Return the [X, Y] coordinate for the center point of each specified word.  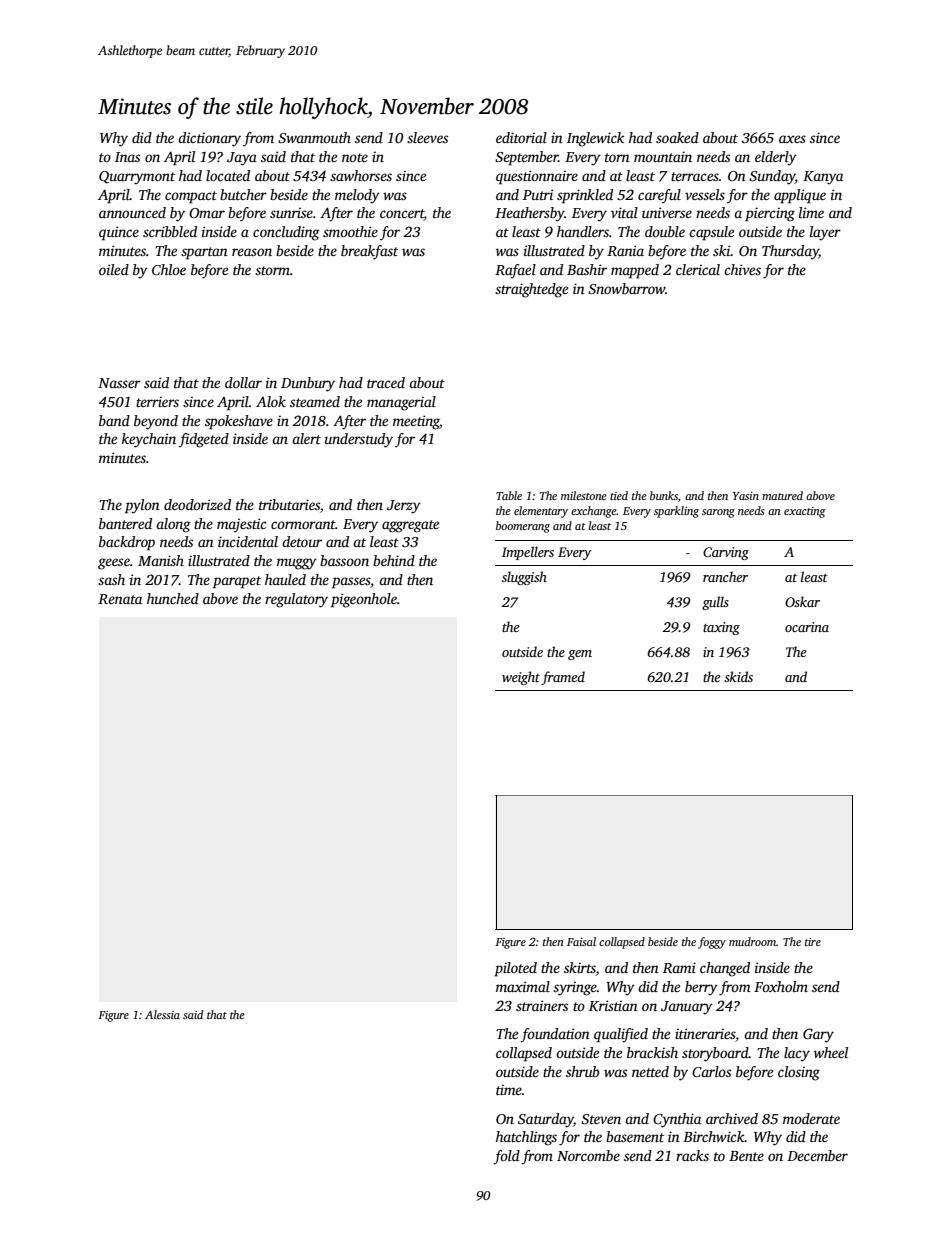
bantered [125, 523]
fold [506, 1157]
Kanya [823, 178]
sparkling [676, 512]
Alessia [162, 1014]
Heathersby [530, 214]
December [817, 1155]
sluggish [524, 578]
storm [272, 270]
